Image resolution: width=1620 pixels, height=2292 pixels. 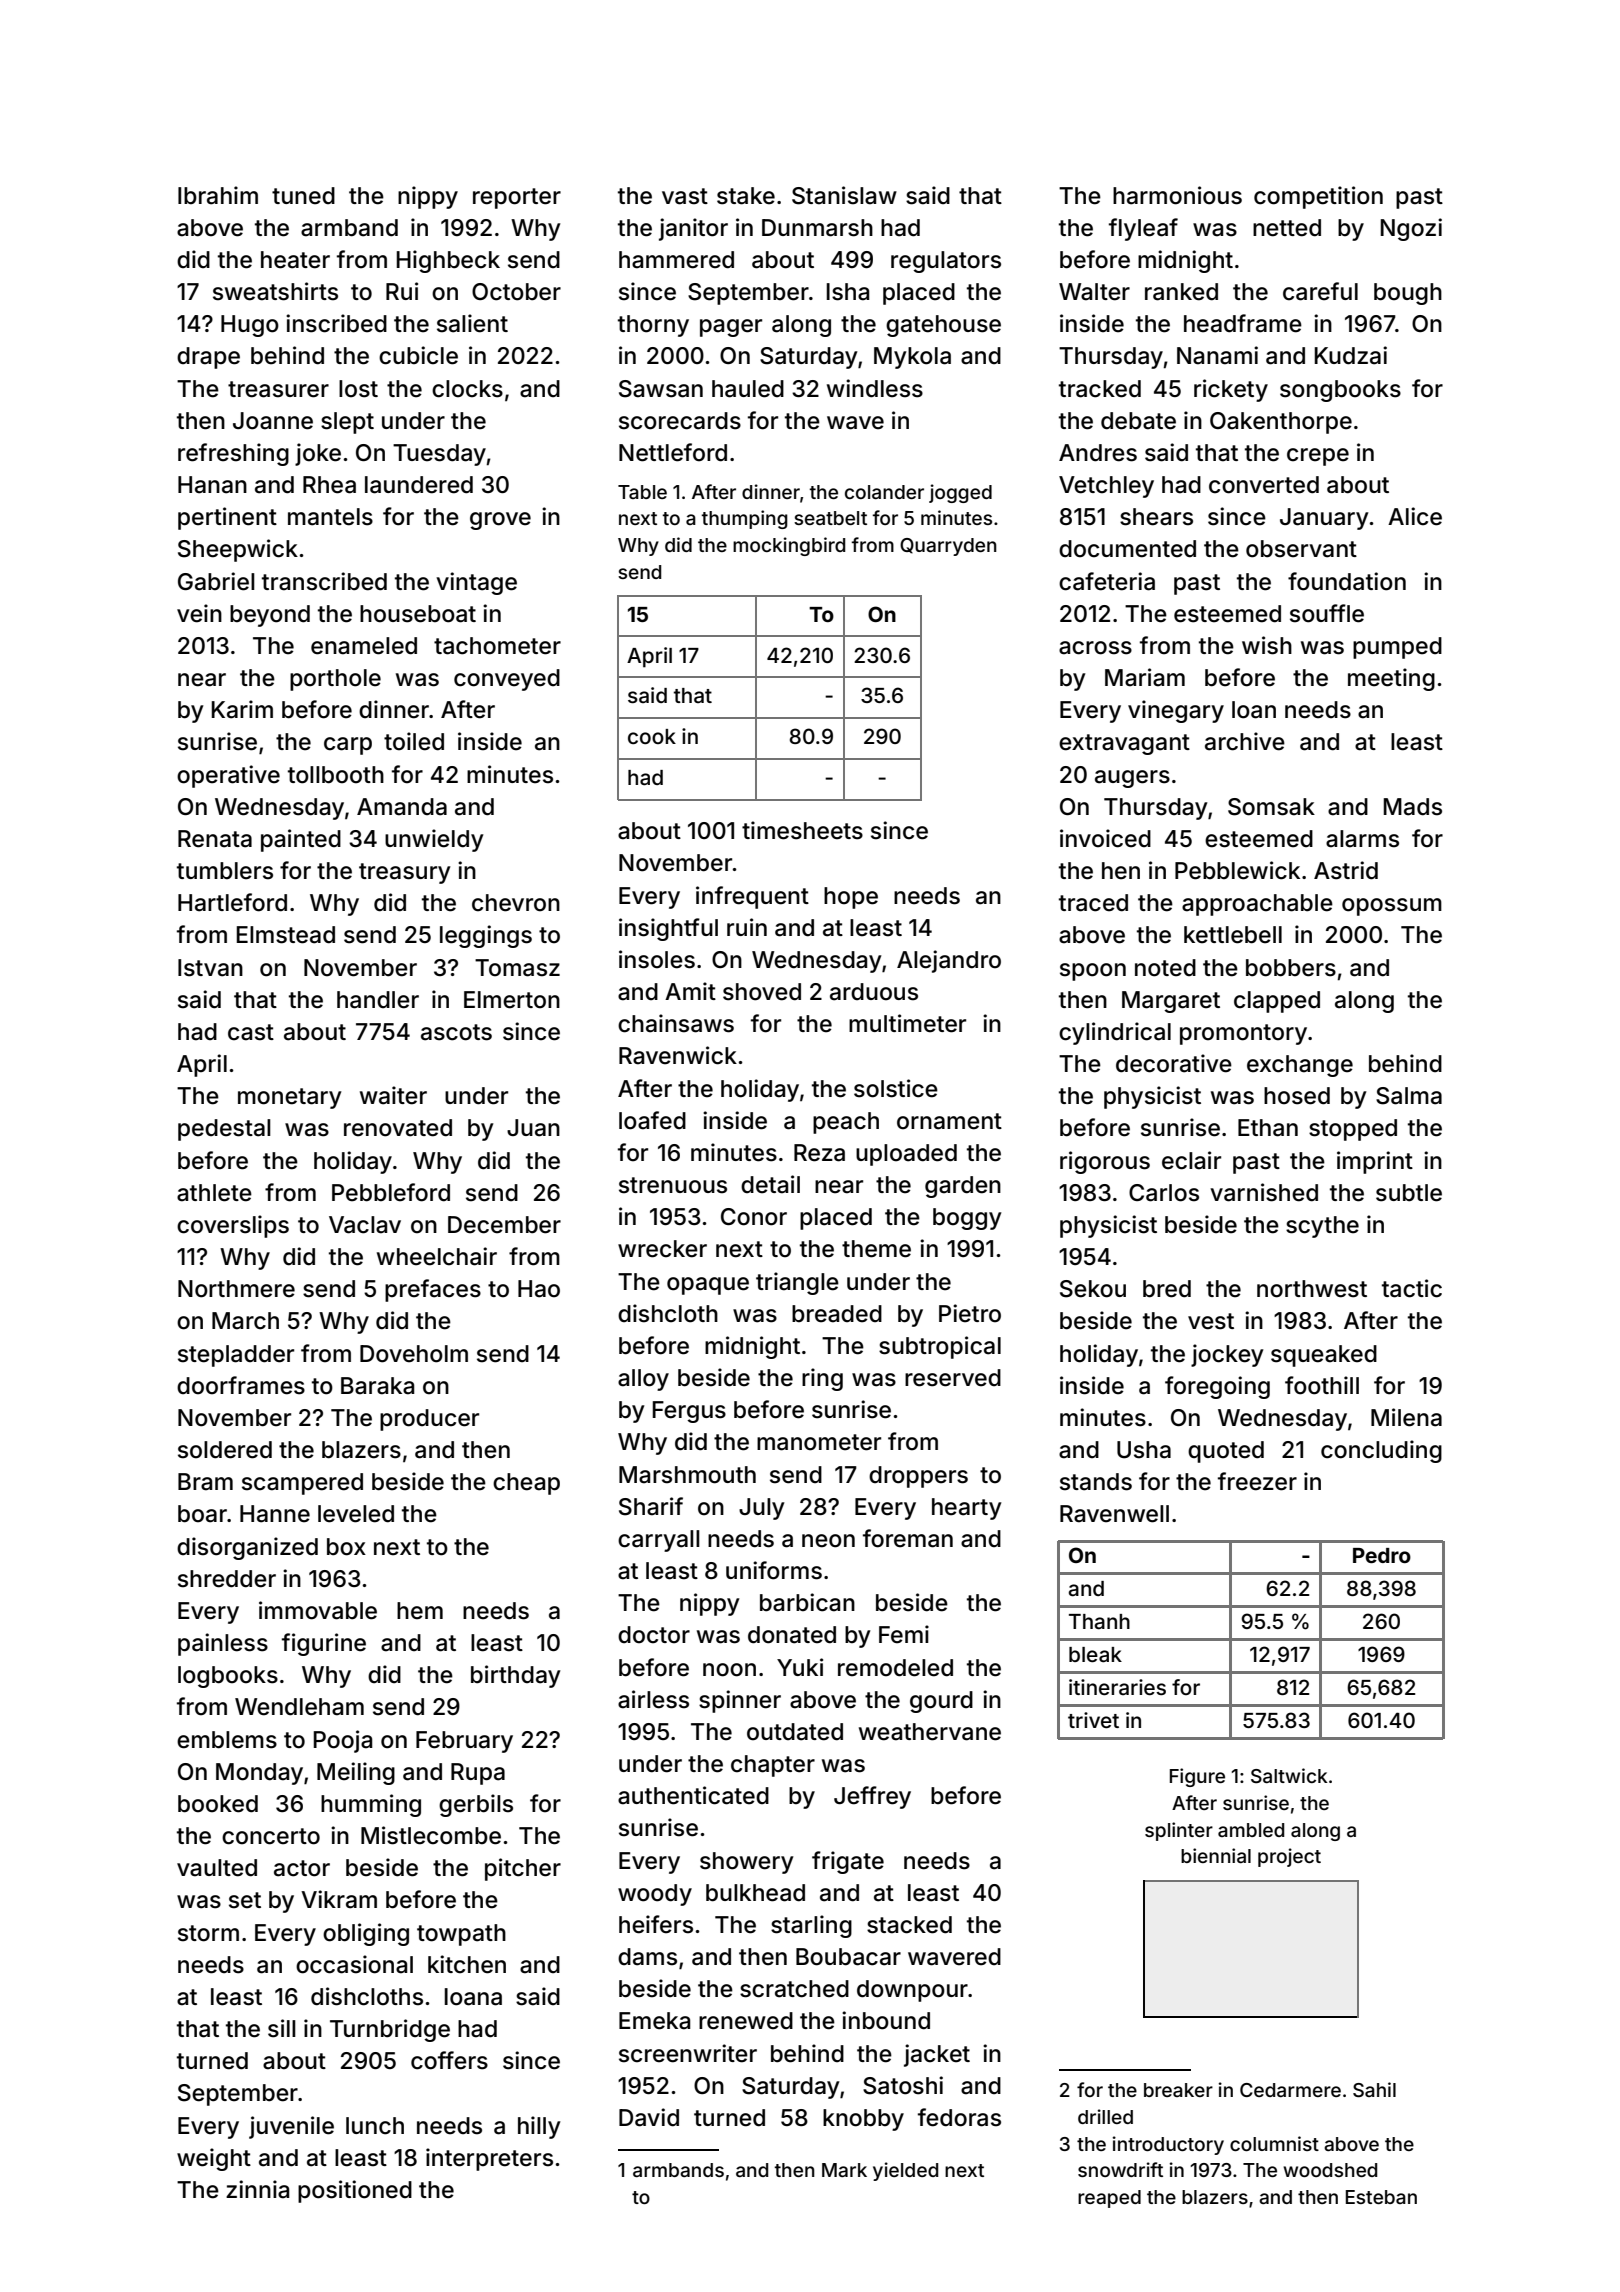 What do you see at coordinates (1281, 423) in the screenshot?
I see `Oakenthorpe` at bounding box center [1281, 423].
